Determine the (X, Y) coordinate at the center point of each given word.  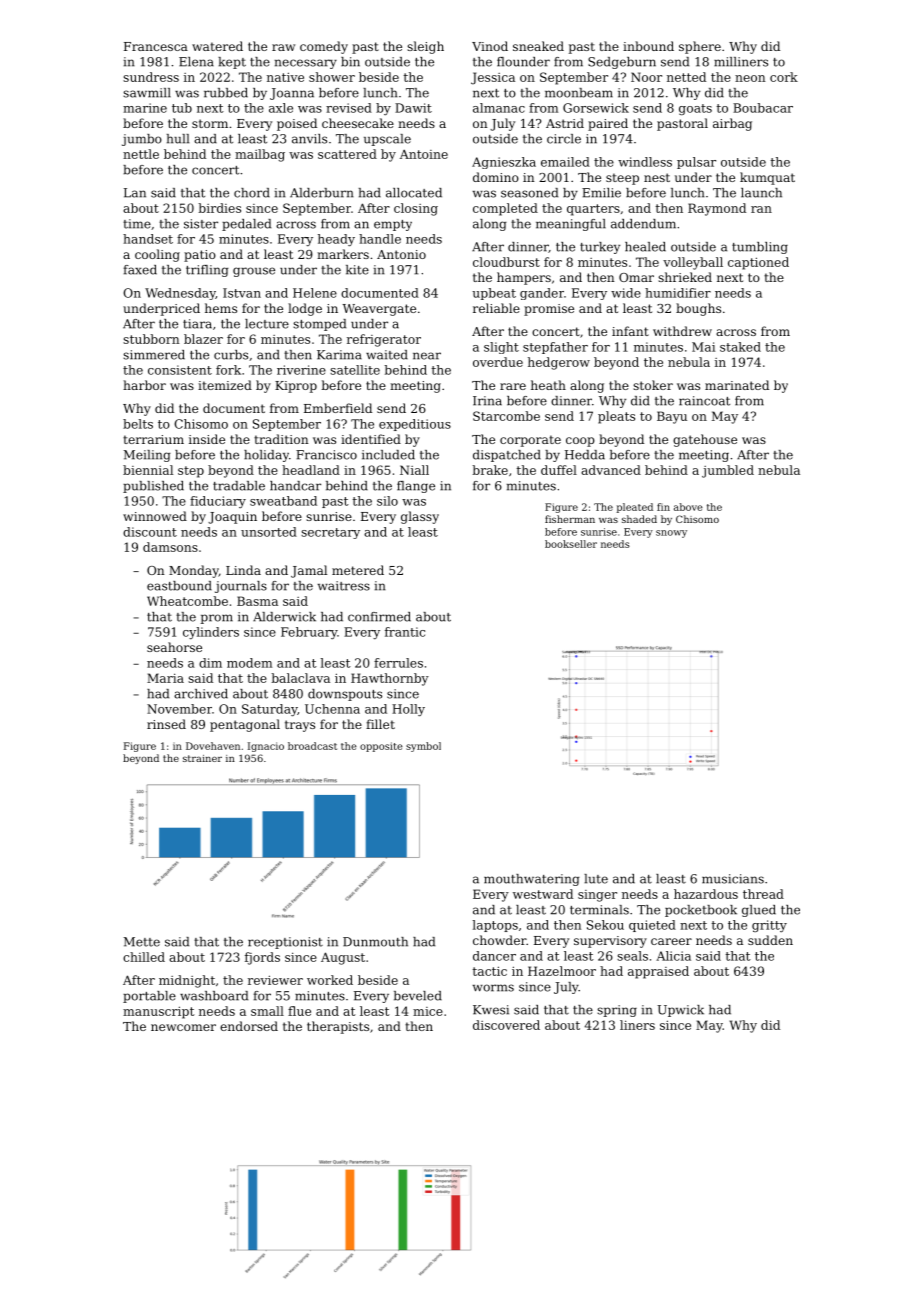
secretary (330, 533)
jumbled (728, 471)
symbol (423, 747)
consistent (180, 370)
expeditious (415, 425)
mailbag (260, 155)
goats (695, 109)
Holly (408, 710)
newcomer (183, 1027)
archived (201, 694)
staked (740, 347)
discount (150, 532)
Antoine (424, 154)
